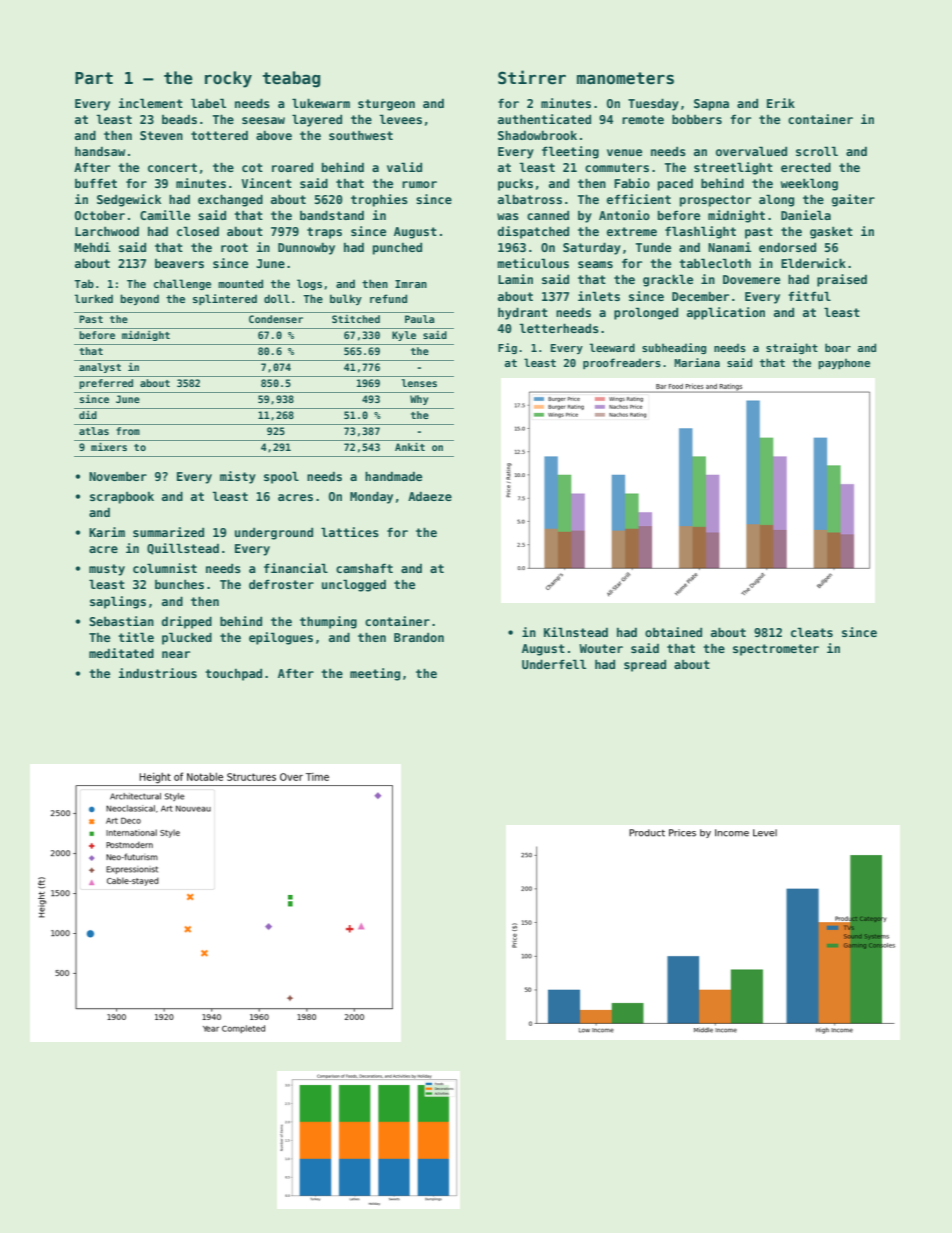  I want to click on fitful, so click(809, 296).
